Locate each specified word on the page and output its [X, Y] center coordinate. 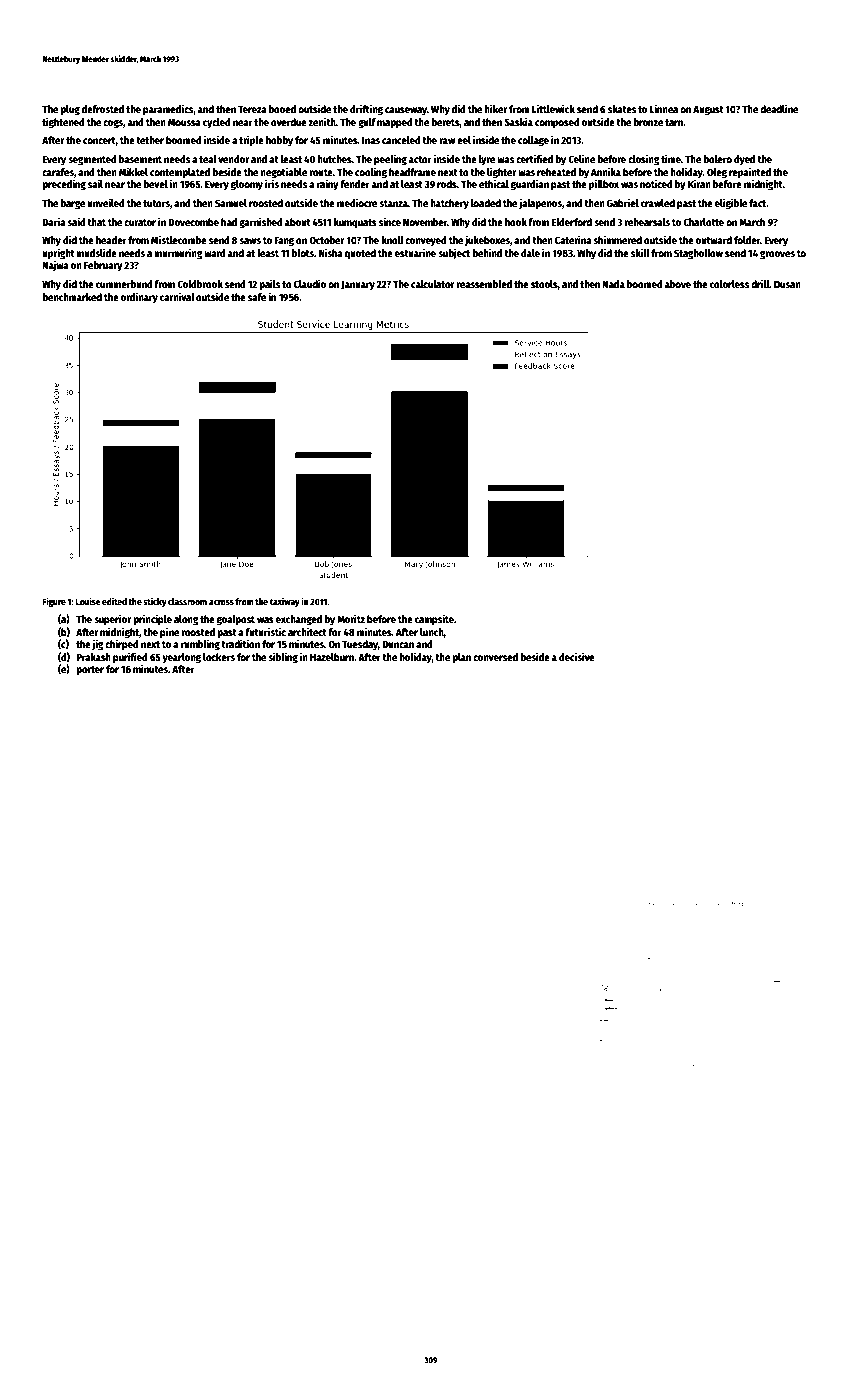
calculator [432, 284]
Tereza [252, 109]
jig [98, 645]
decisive [577, 656]
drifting [366, 110]
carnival [177, 296]
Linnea [663, 108]
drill [760, 283]
